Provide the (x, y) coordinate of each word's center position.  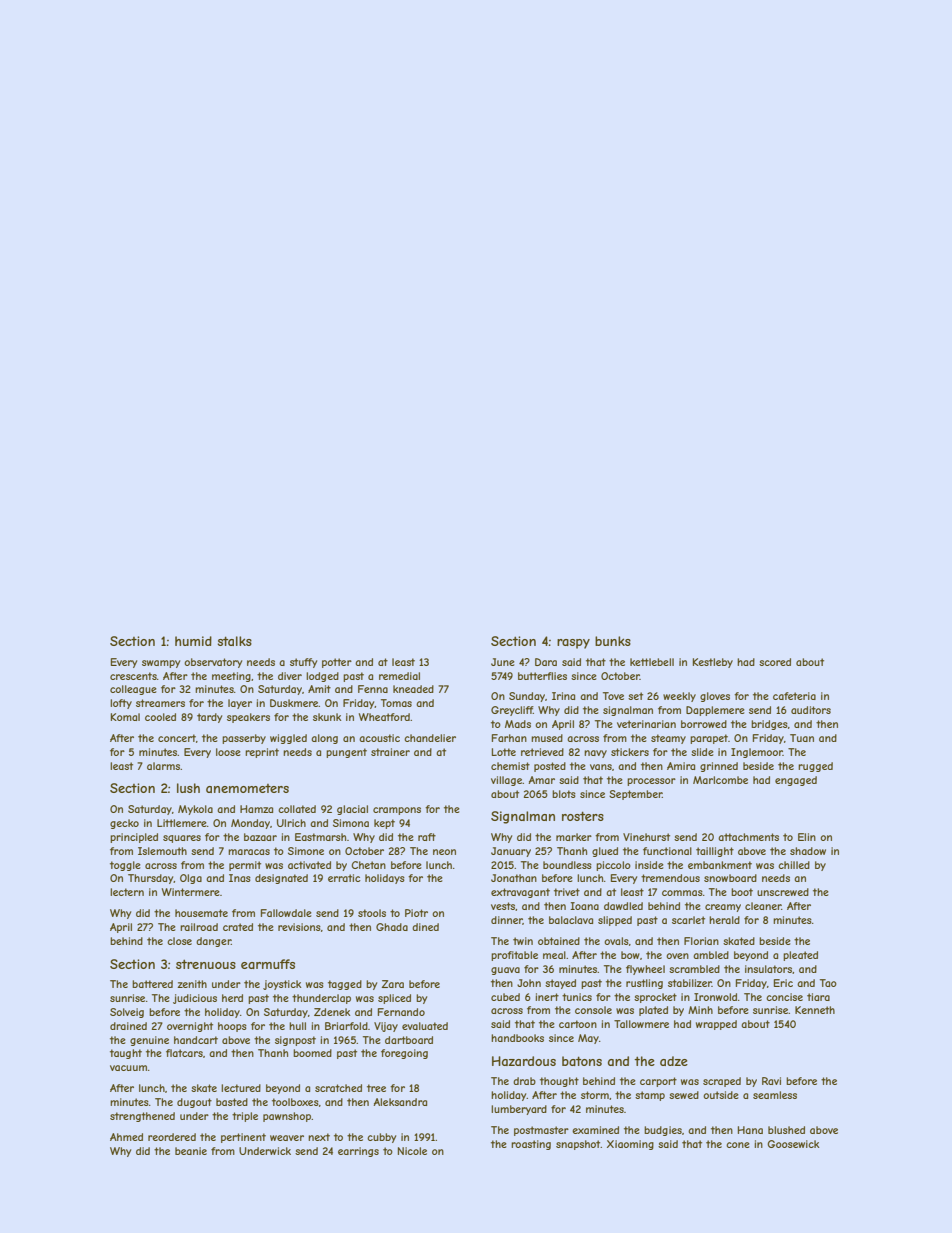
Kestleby (713, 663)
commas (682, 893)
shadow (808, 851)
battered (152, 984)
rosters (583, 816)
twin (523, 941)
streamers (160, 703)
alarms (163, 766)
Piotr (416, 913)
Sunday (527, 697)
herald (724, 920)
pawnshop (287, 1117)
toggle (125, 866)
